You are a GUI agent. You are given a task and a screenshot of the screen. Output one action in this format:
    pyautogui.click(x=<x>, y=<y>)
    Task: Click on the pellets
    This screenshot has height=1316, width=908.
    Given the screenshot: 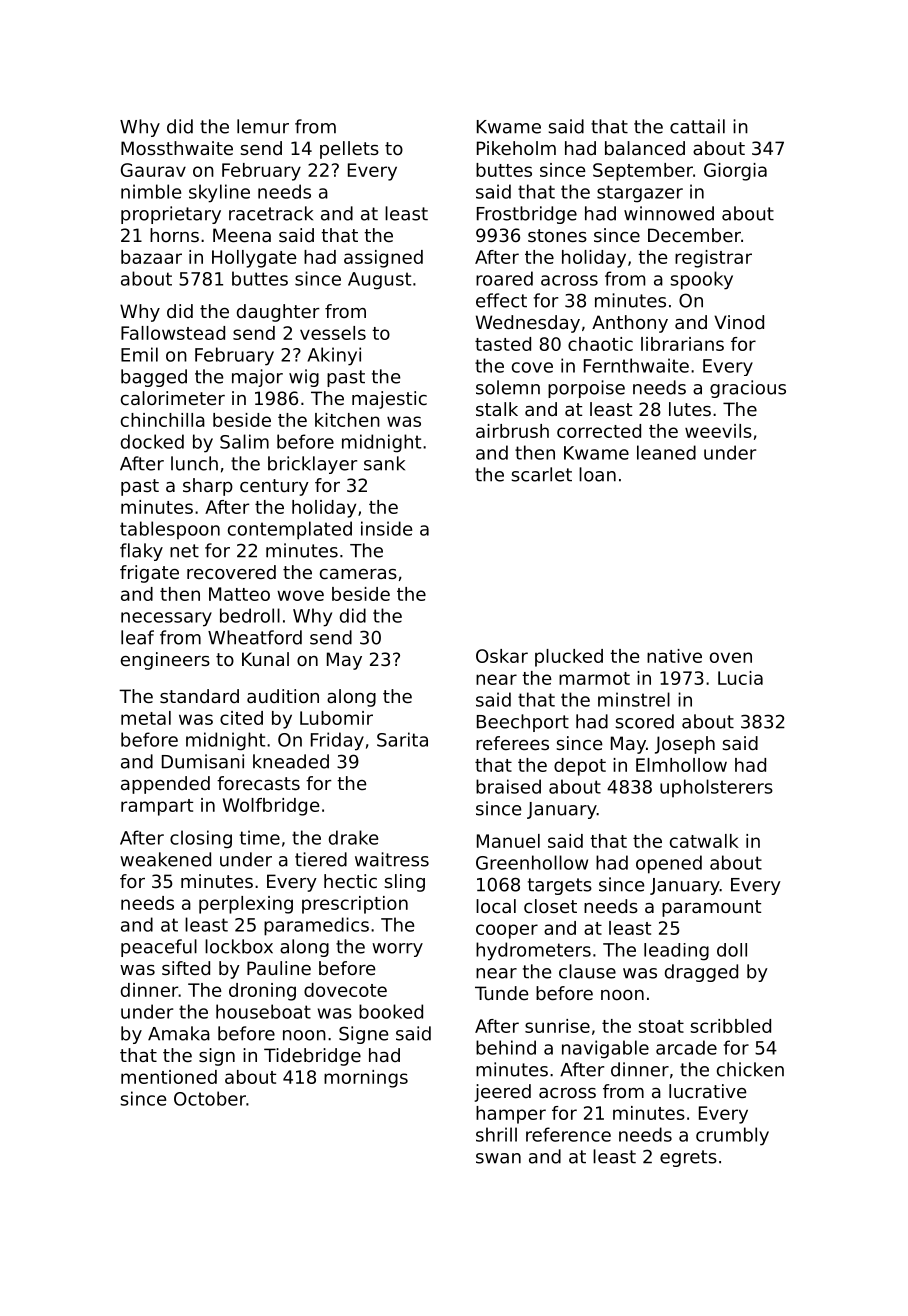 What is the action you would take?
    pyautogui.click(x=349, y=150)
